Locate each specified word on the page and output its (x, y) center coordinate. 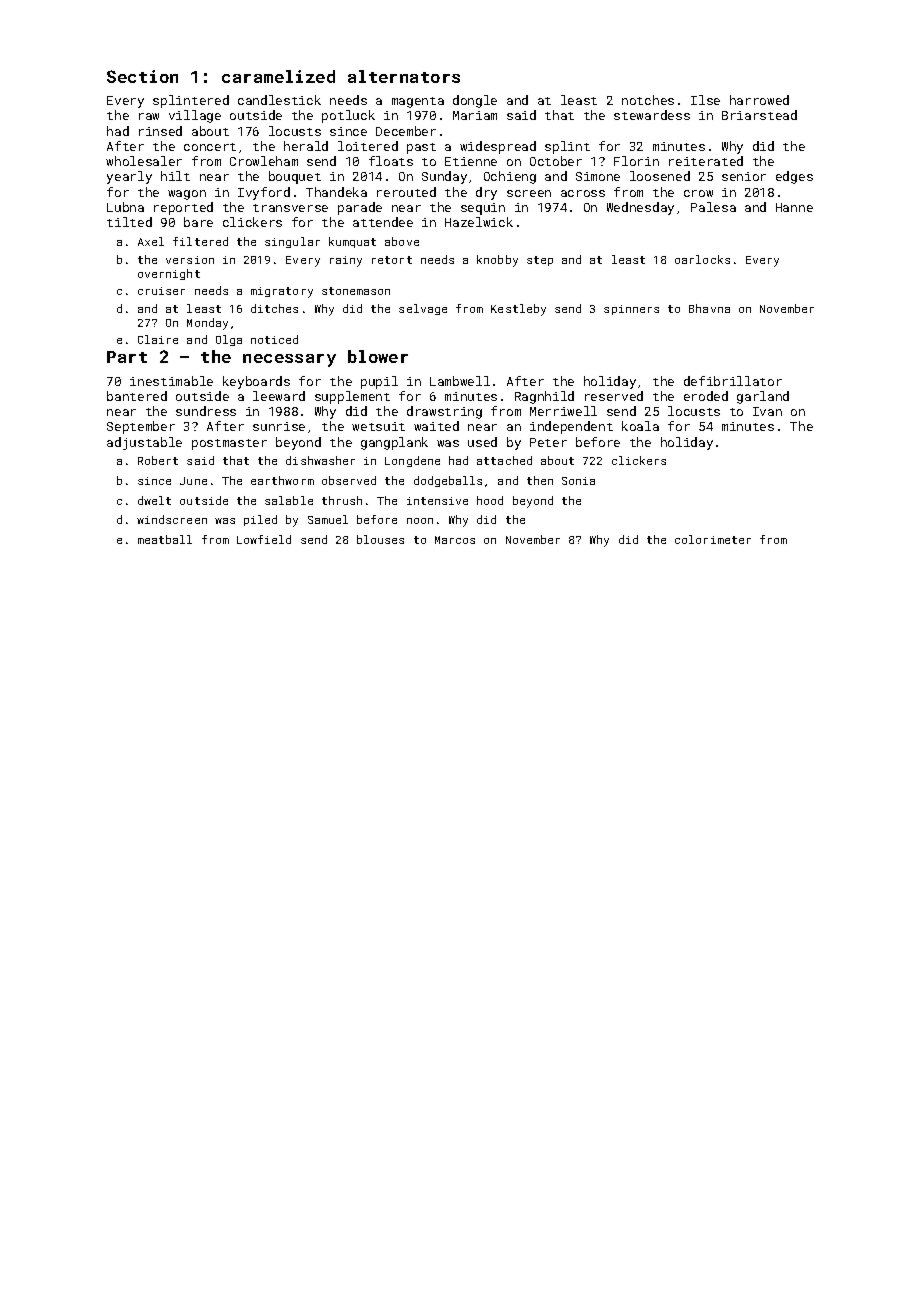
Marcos (455, 540)
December (406, 131)
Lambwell (460, 381)
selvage (423, 309)
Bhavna (709, 308)
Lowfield (264, 539)
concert (210, 147)
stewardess (652, 115)
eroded (706, 396)
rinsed (160, 131)
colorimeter (713, 539)
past (421, 148)
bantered (137, 396)
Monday (207, 324)
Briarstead (759, 115)
